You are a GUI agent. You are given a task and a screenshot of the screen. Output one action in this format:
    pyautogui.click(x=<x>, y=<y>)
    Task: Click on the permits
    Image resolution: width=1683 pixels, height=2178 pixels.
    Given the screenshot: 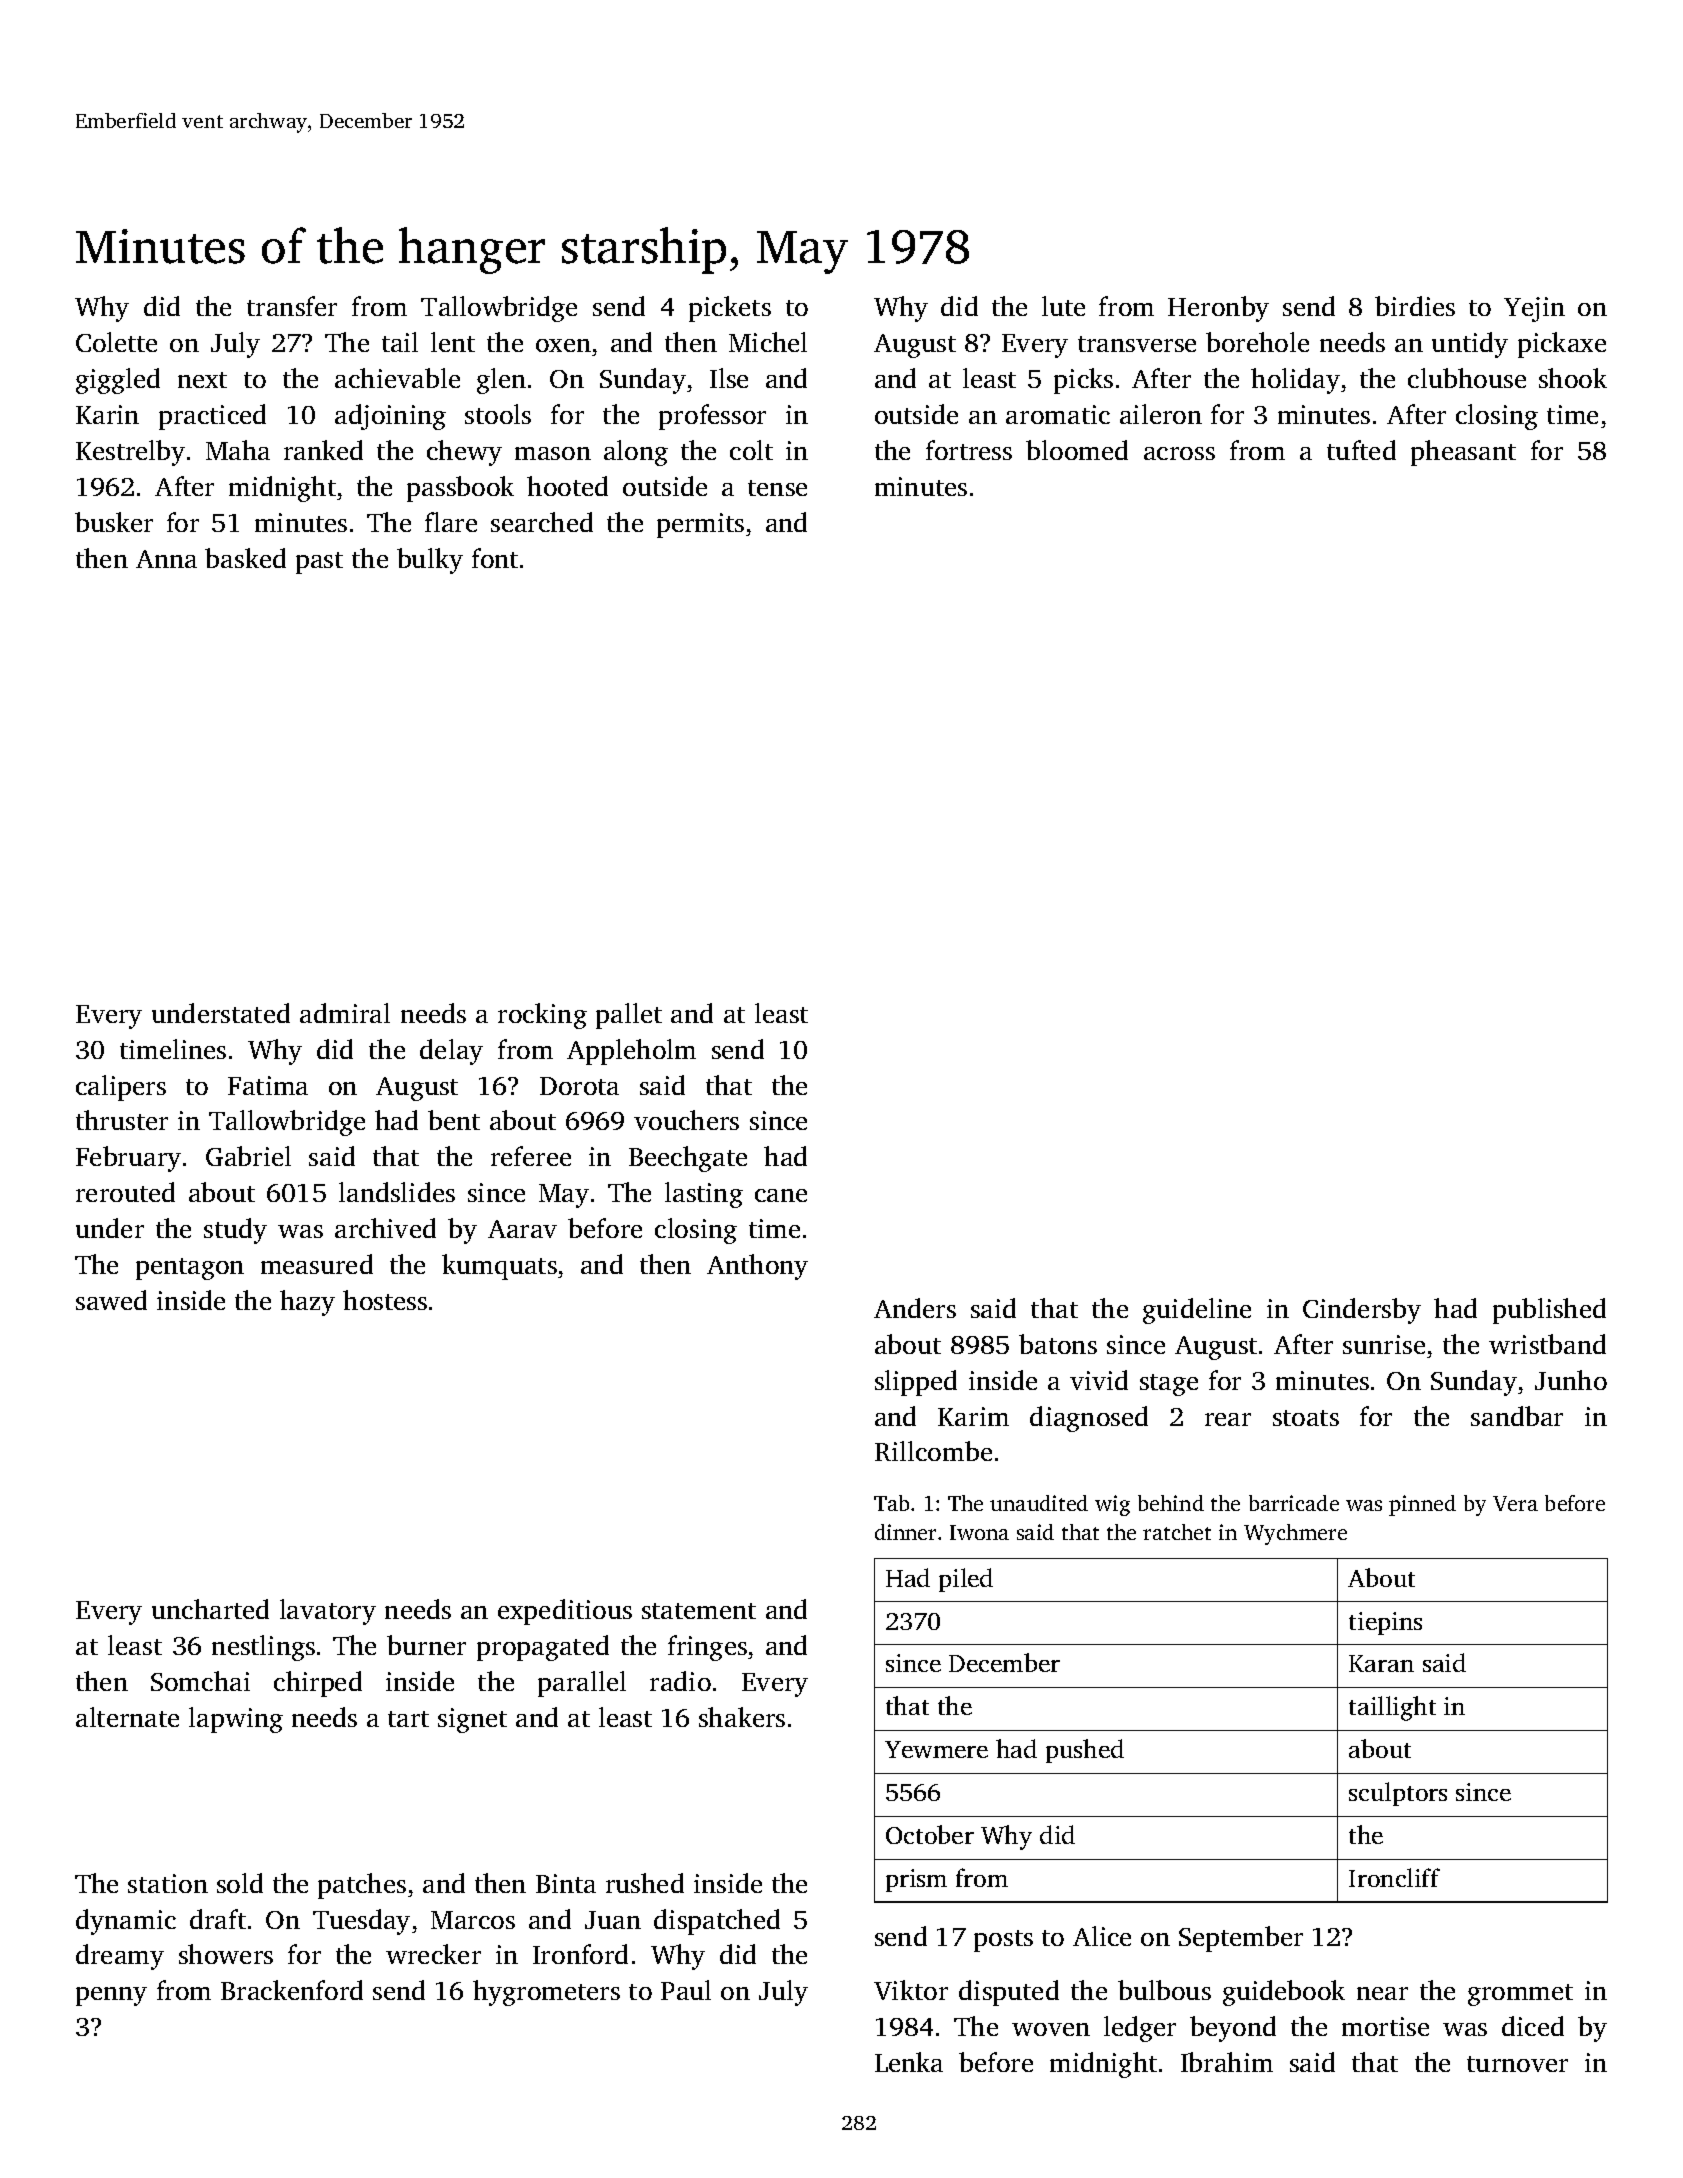 What is the action you would take?
    pyautogui.click(x=700, y=525)
